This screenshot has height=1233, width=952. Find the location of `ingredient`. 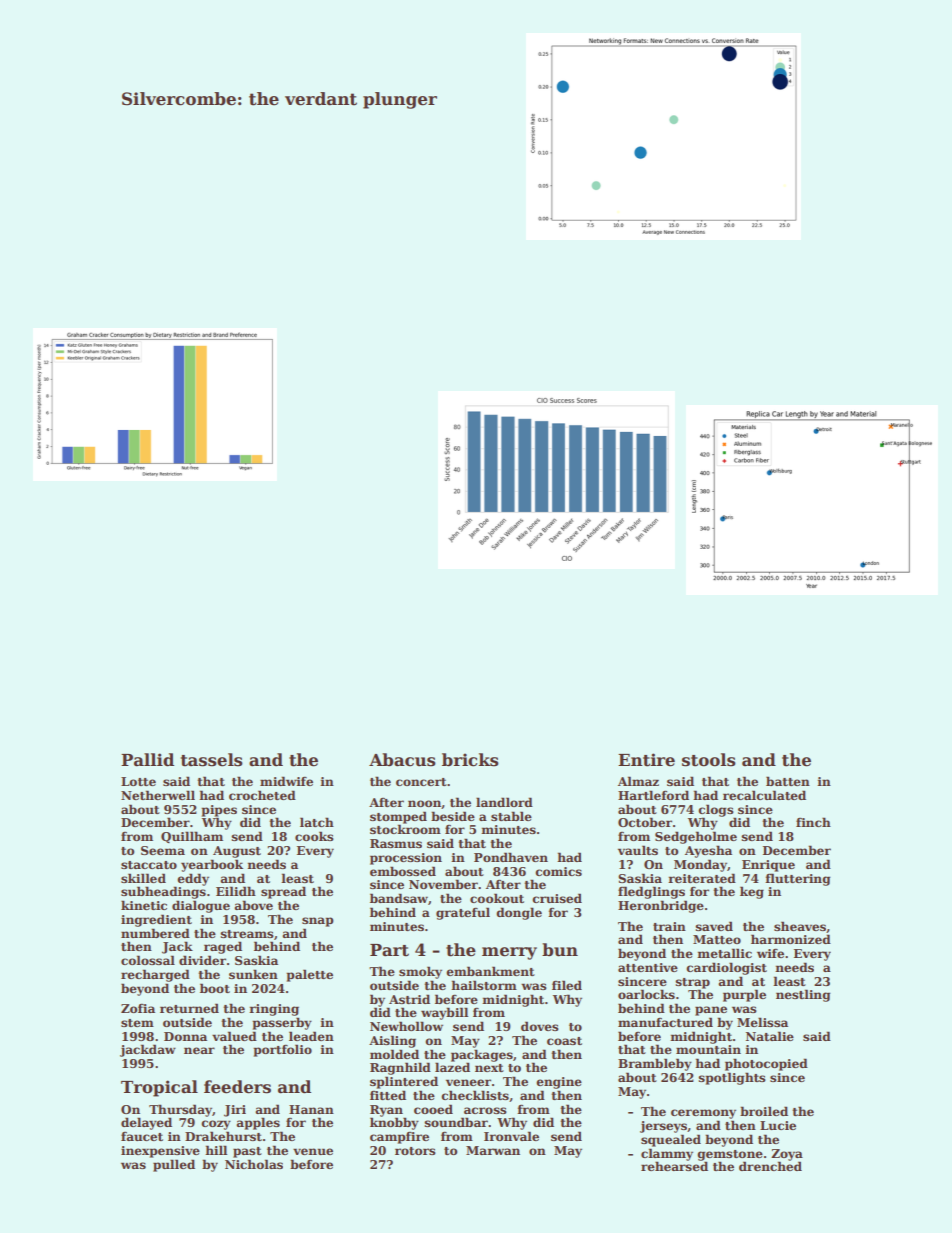

ingredient is located at coordinates (156, 920).
